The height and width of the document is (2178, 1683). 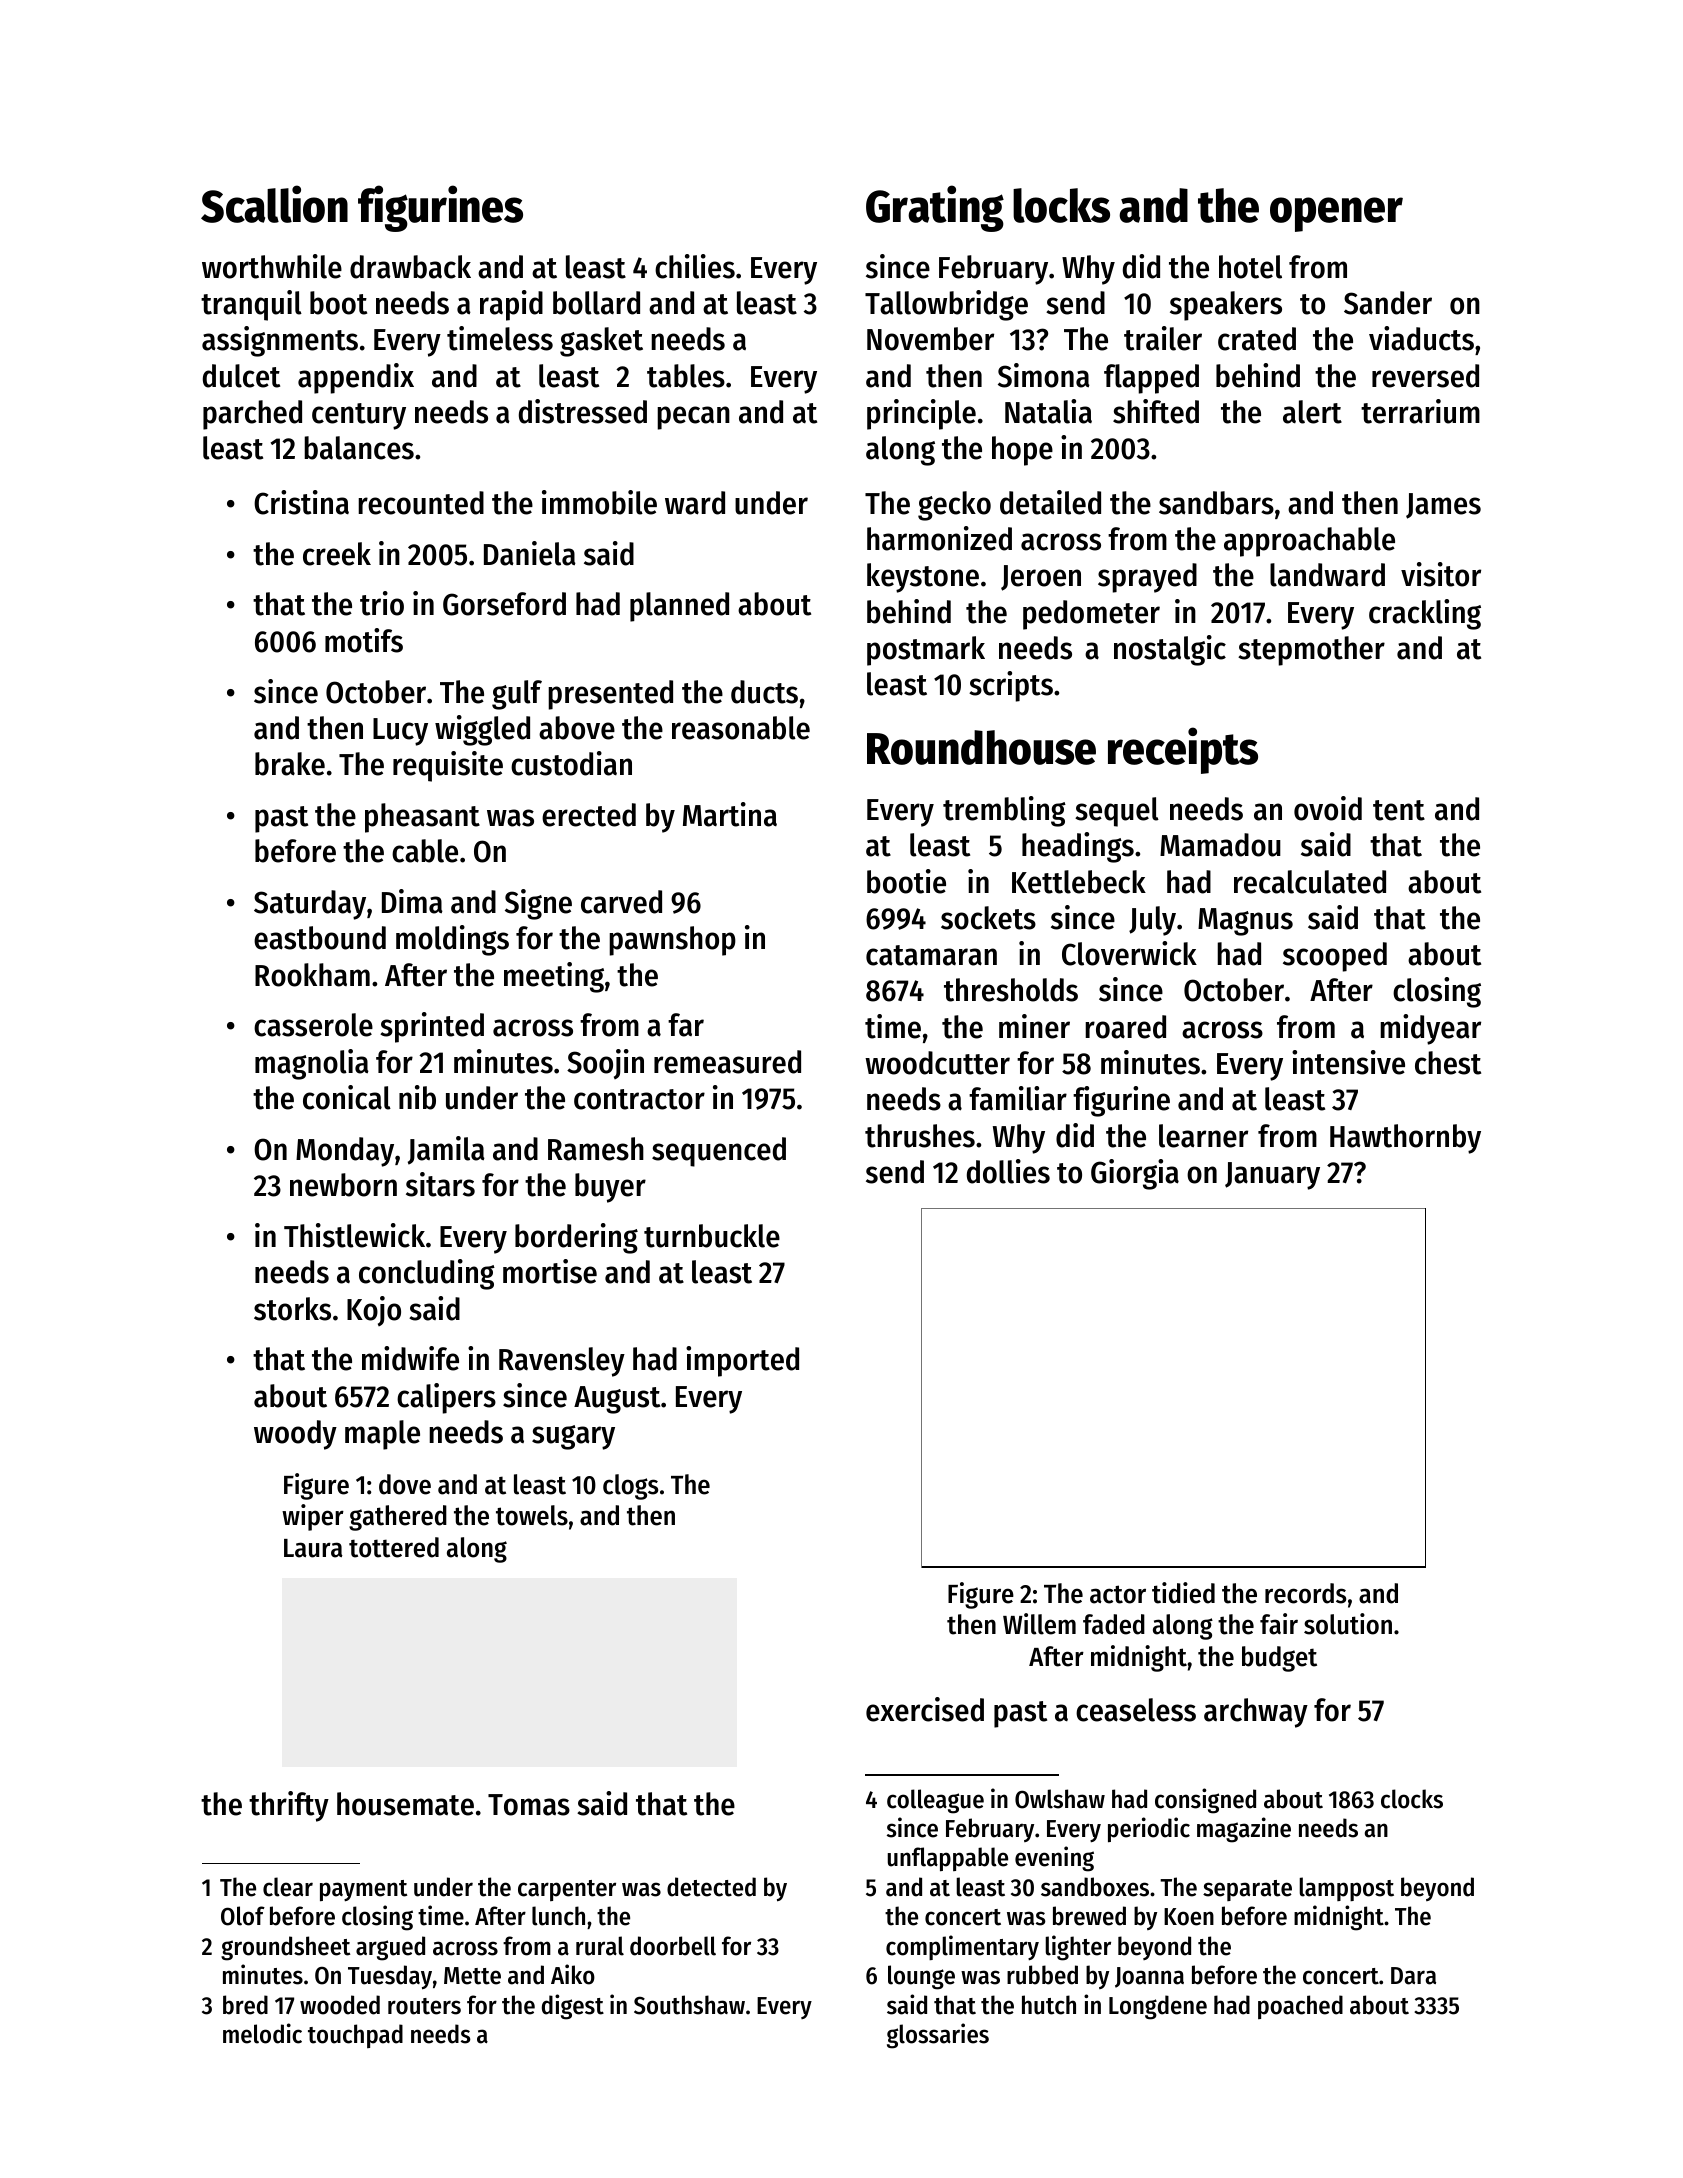 I want to click on opener, so click(x=1336, y=214).
